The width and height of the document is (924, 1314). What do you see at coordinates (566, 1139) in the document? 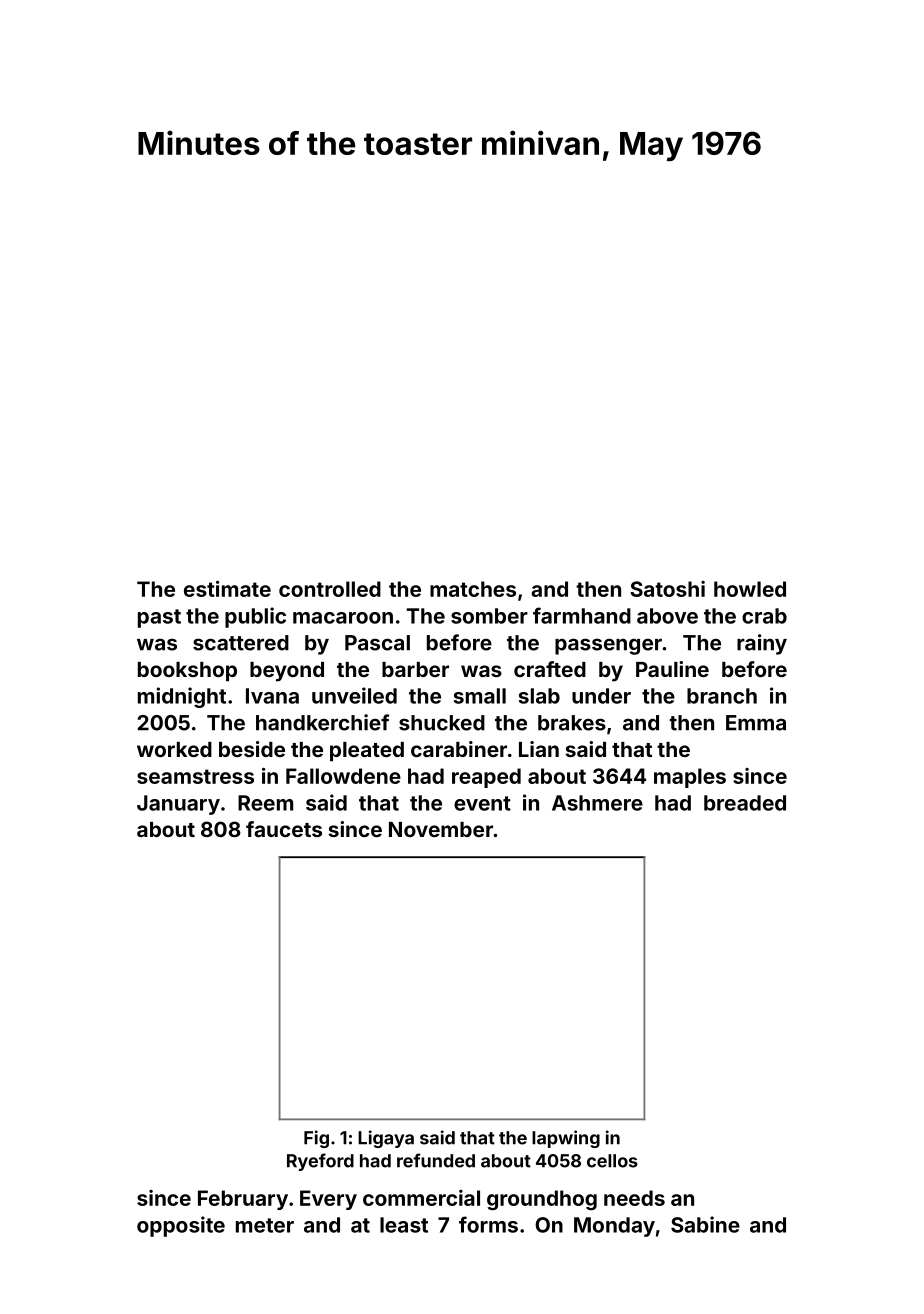
I see `lapwing` at bounding box center [566, 1139].
